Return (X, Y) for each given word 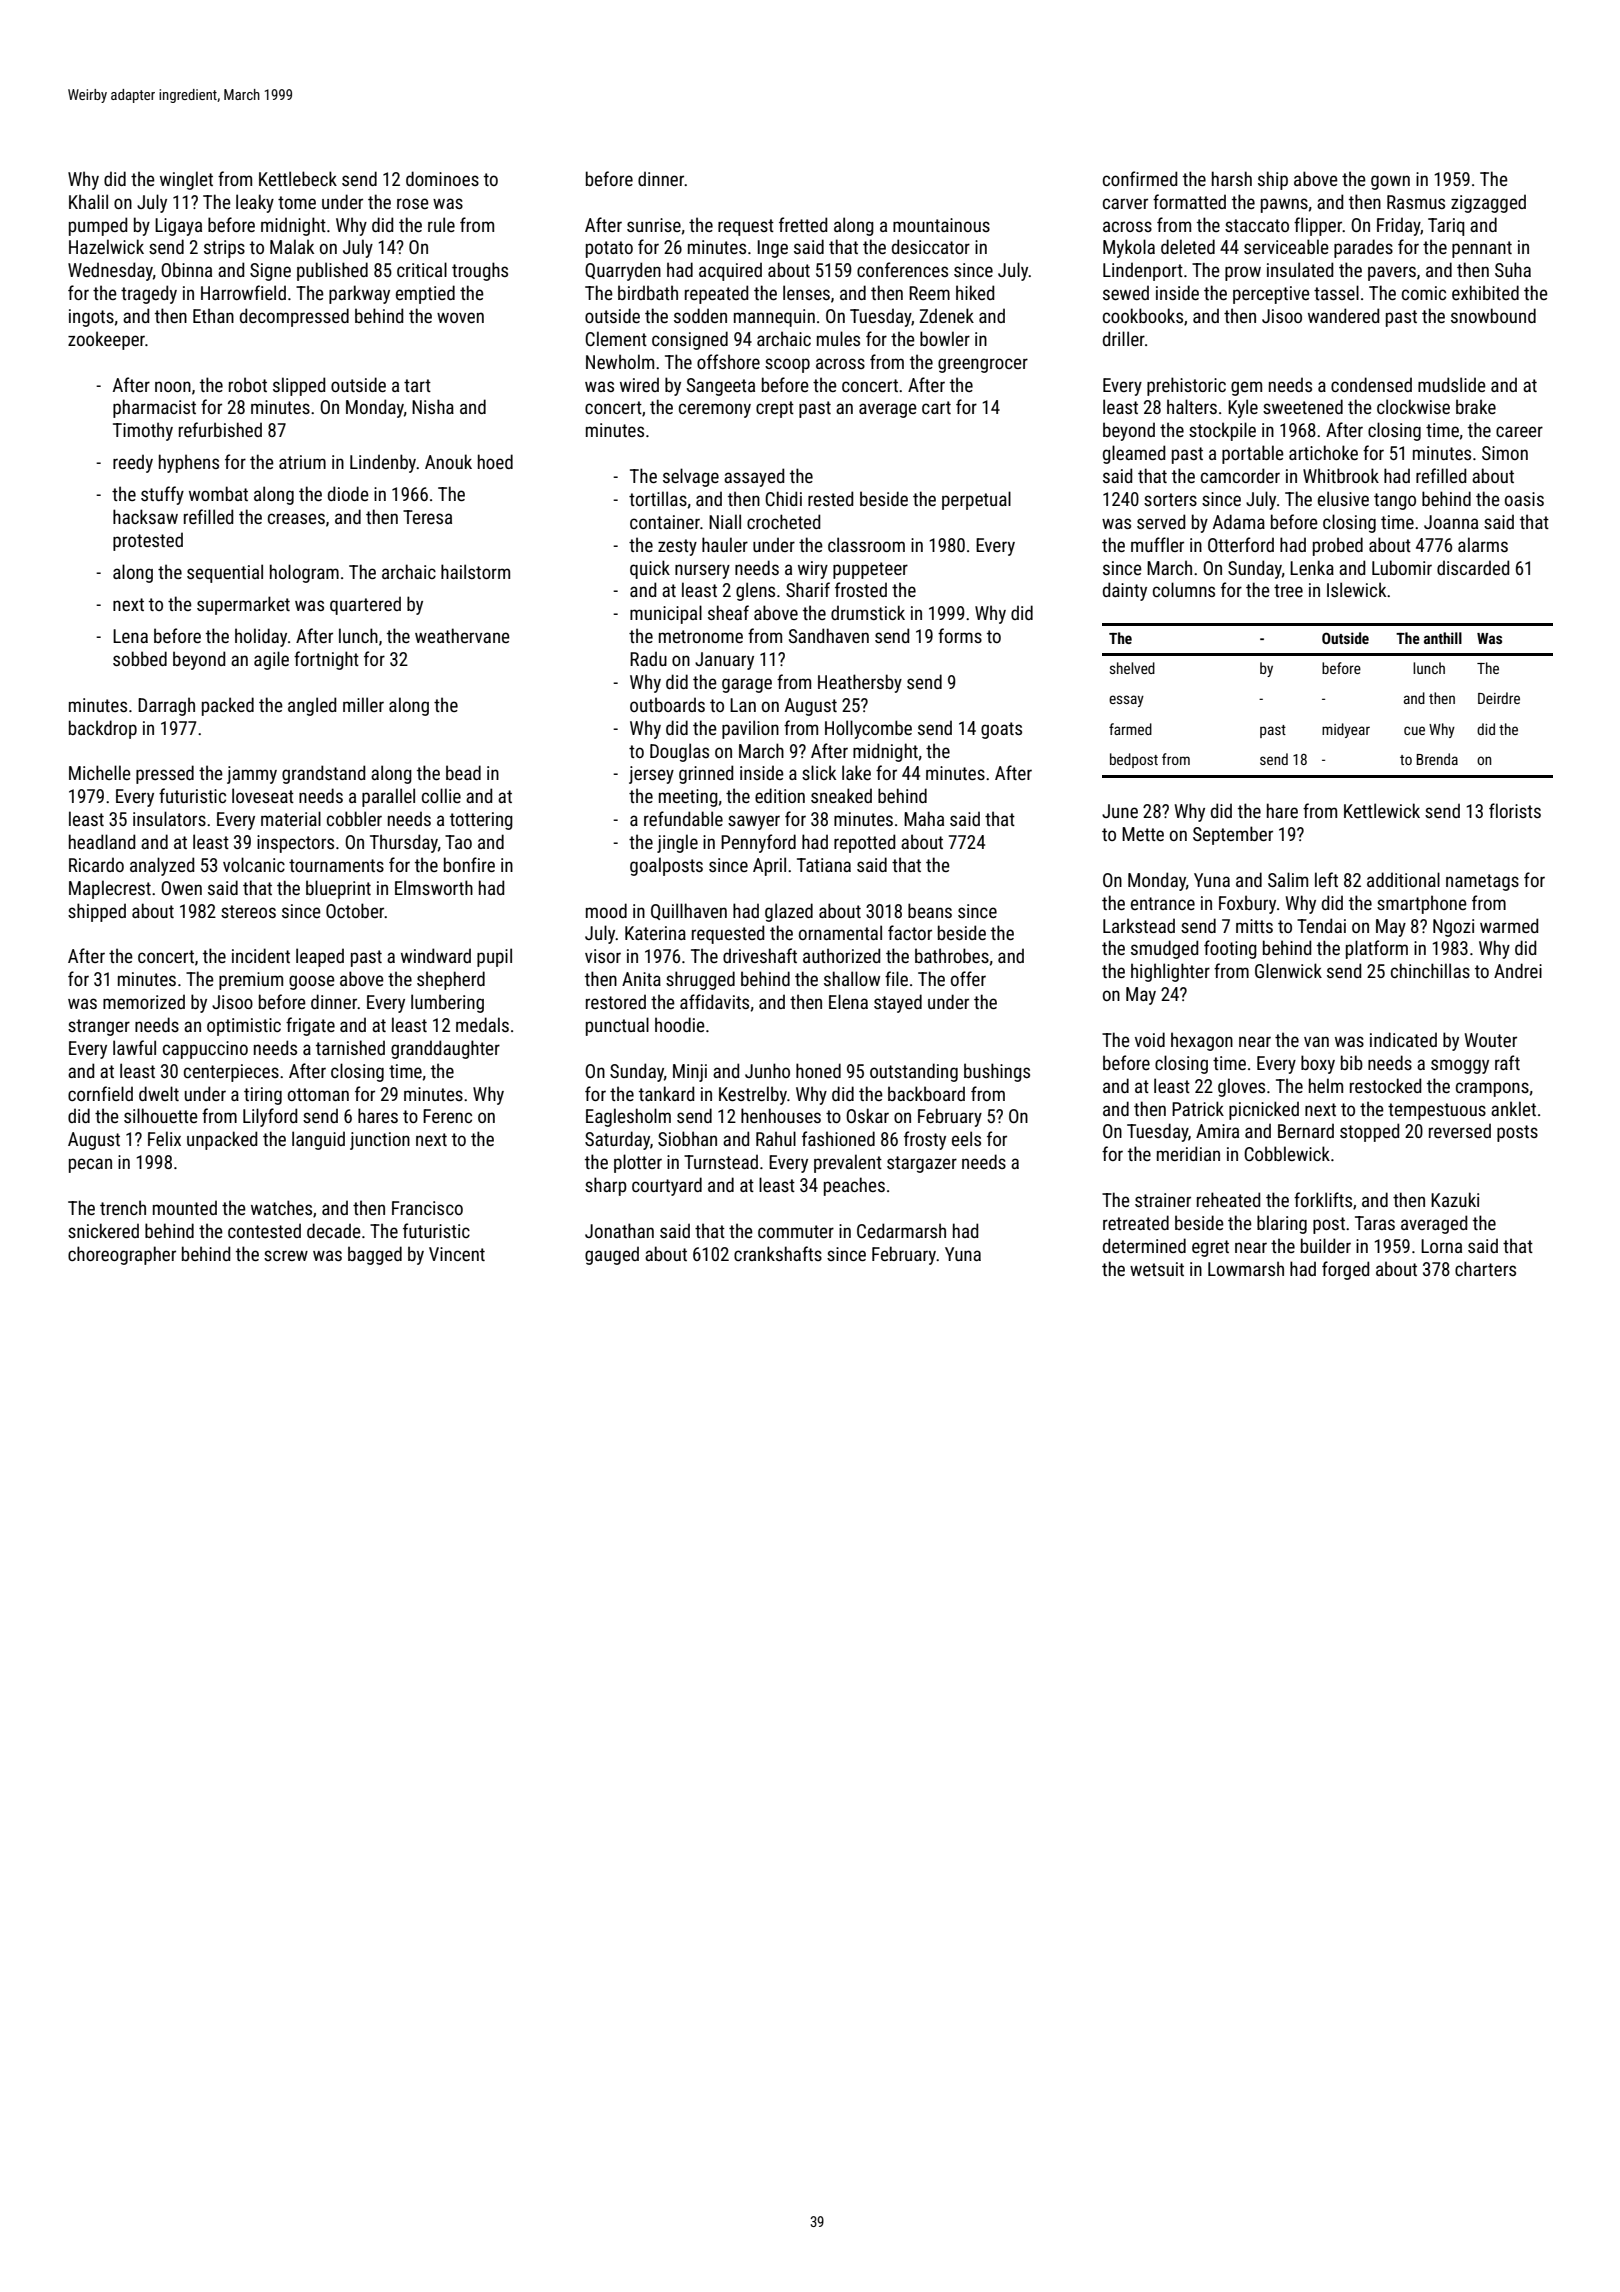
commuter (796, 1231)
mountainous (941, 225)
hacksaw (145, 516)
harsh (1232, 178)
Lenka (1312, 567)
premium (251, 981)
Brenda (1437, 759)
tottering (481, 821)
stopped (1369, 1132)
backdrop (103, 729)
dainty (1125, 591)
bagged (375, 1255)
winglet (186, 180)
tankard (666, 1093)
